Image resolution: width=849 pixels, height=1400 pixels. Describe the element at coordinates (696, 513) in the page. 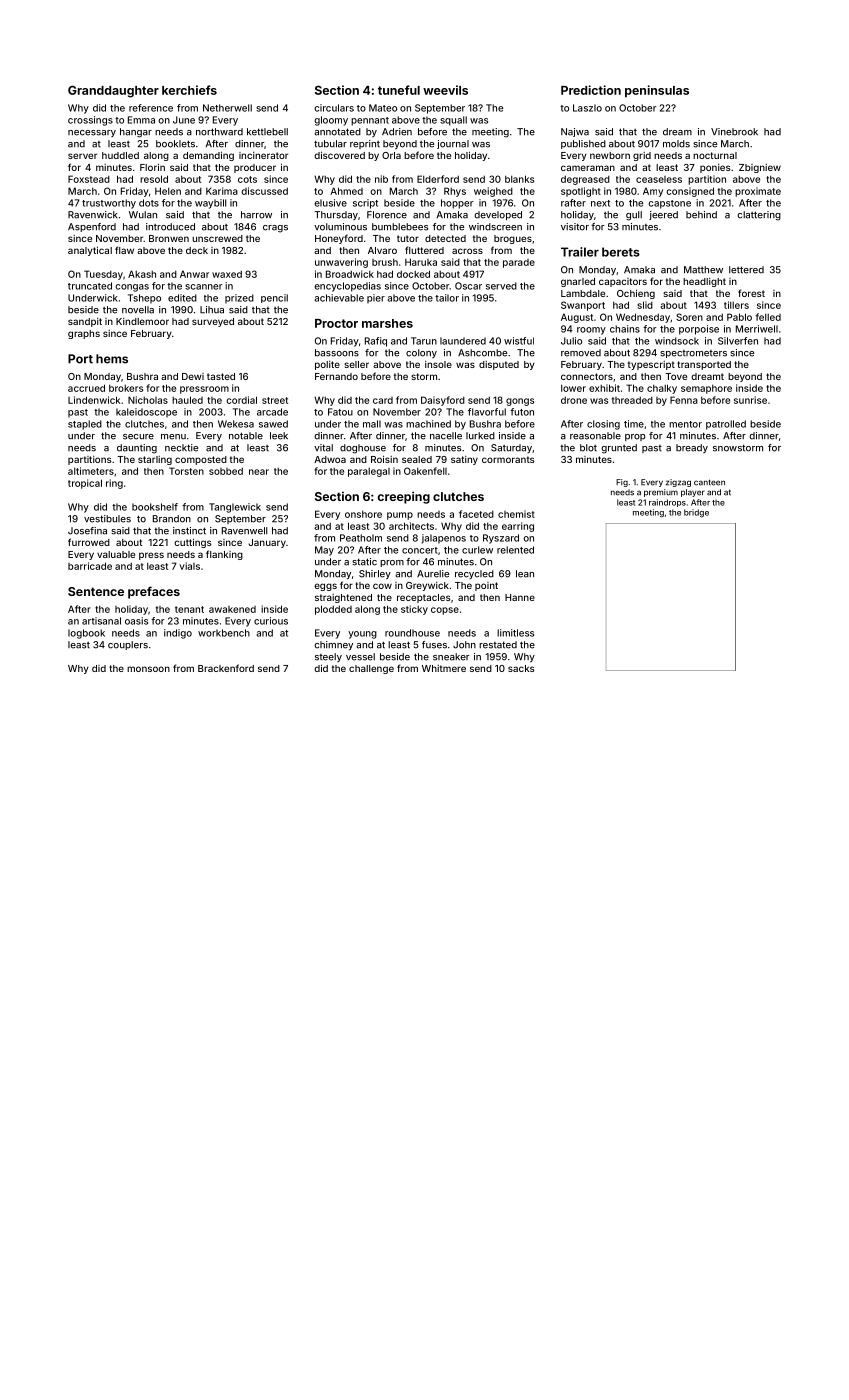

I see `bridge` at that location.
